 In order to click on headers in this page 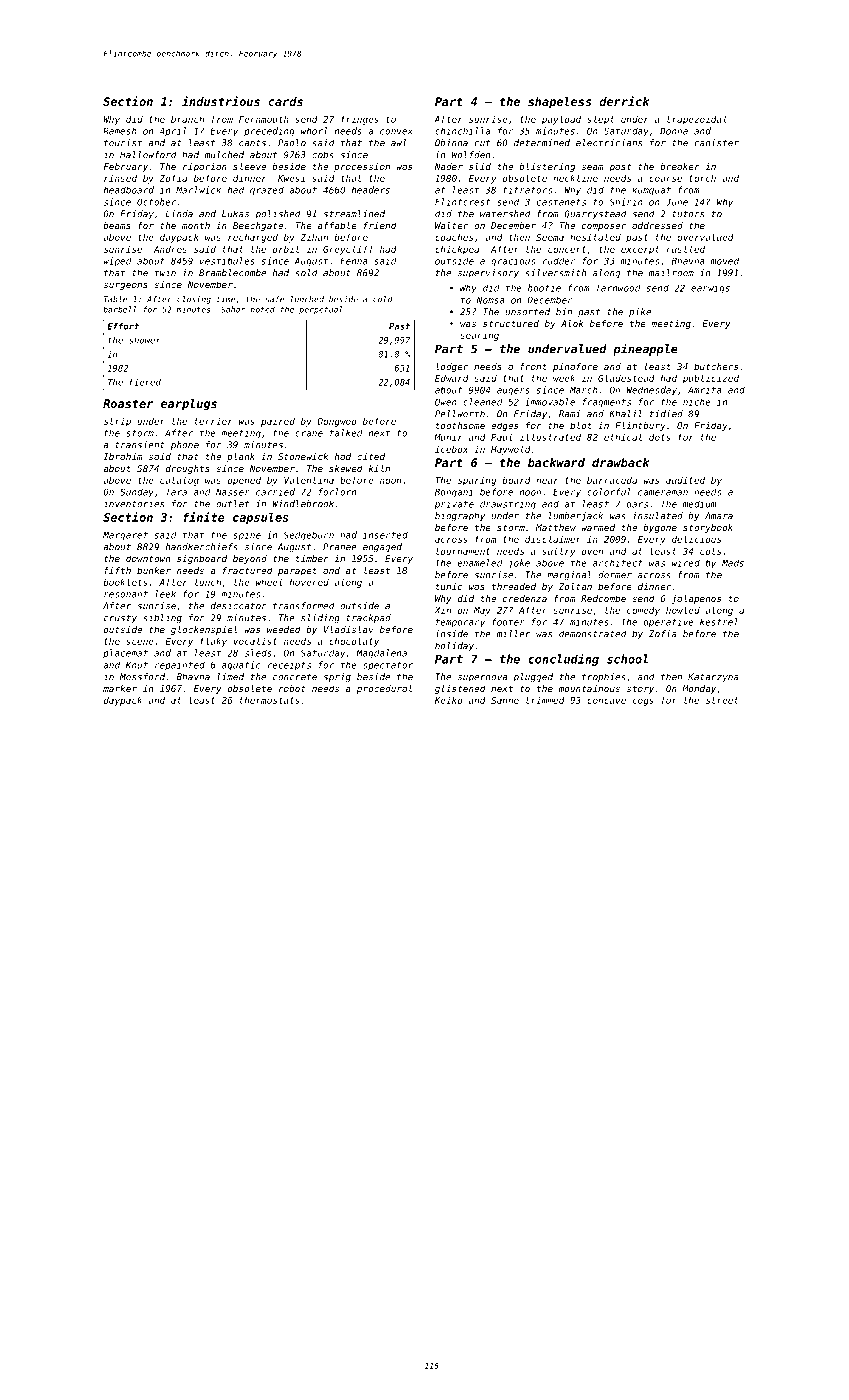, I will do `click(371, 190)`.
